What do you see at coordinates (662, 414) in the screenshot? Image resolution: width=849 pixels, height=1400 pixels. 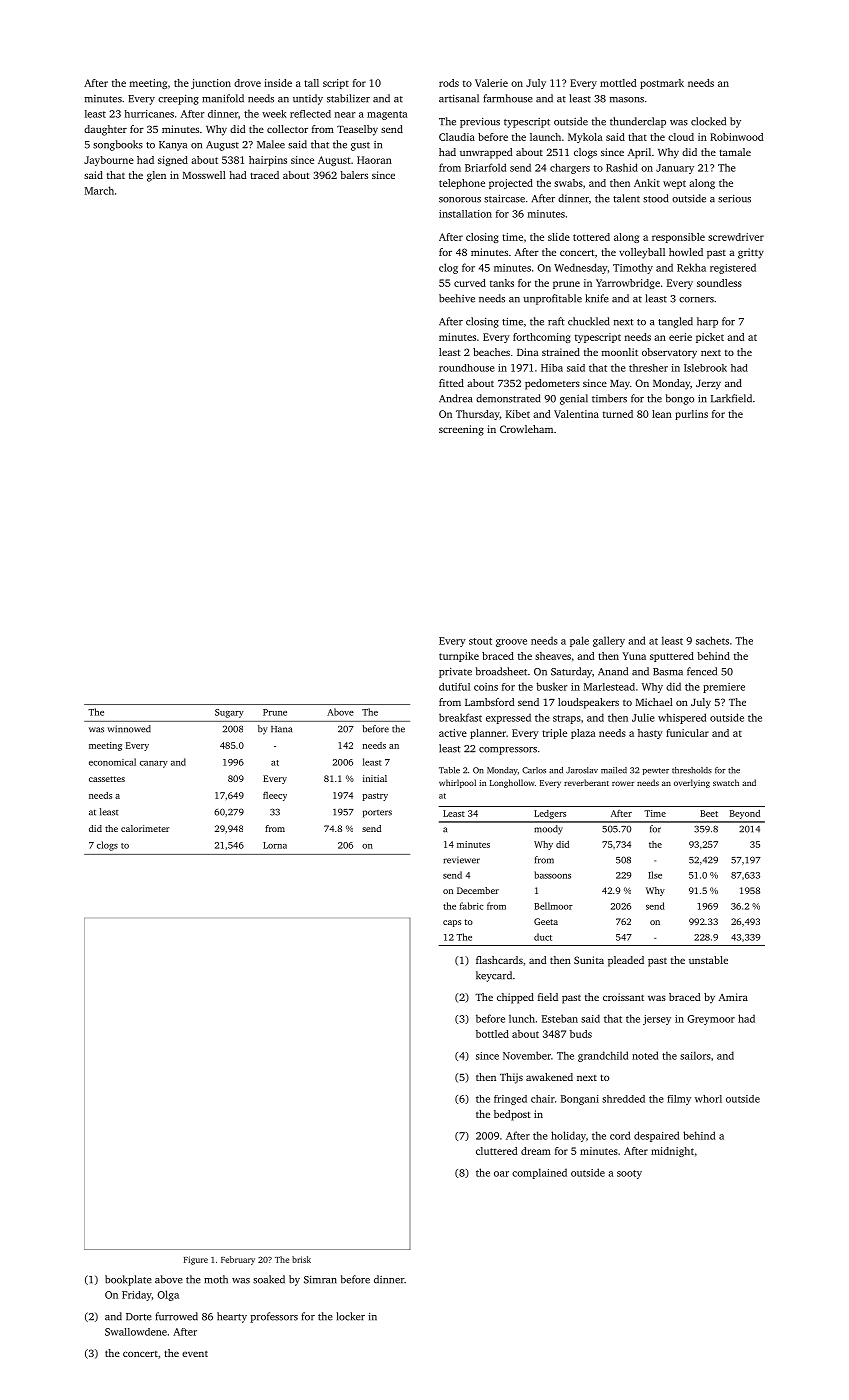 I see `lean` at bounding box center [662, 414].
